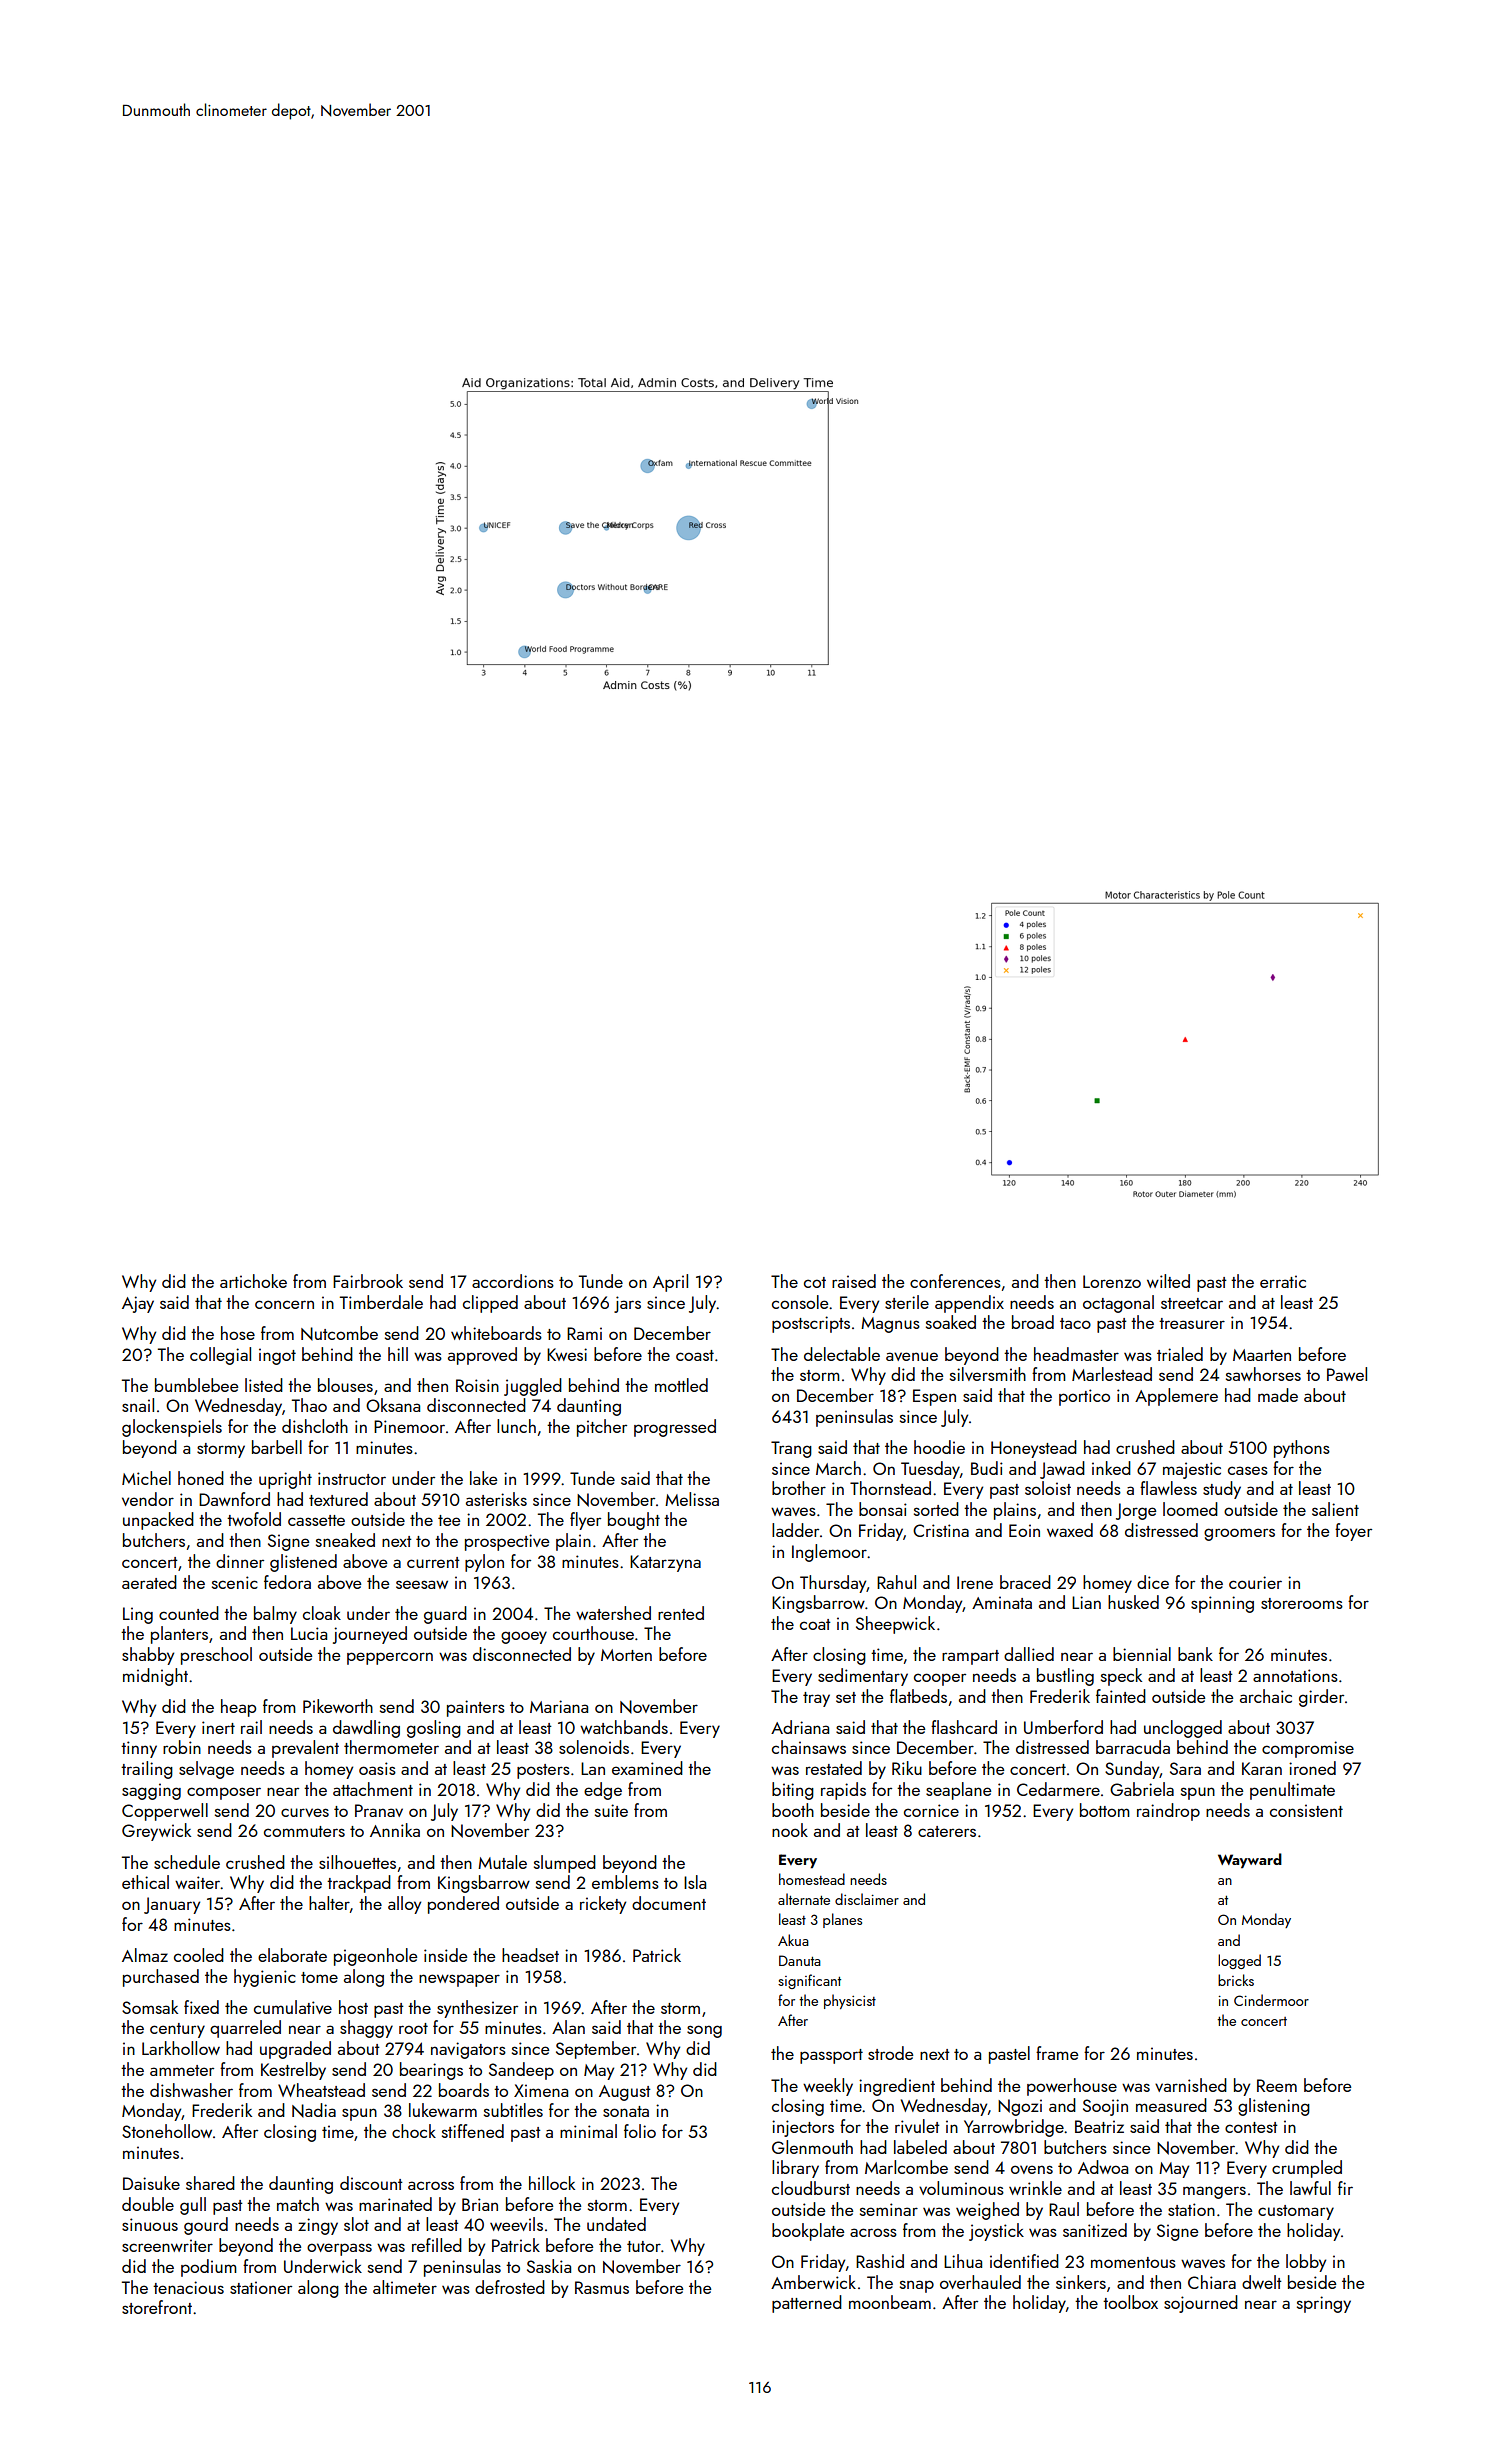 This screenshot has width=1496, height=2464. Describe the element at coordinates (1130, 2302) in the screenshot. I see `toolbox` at that location.
